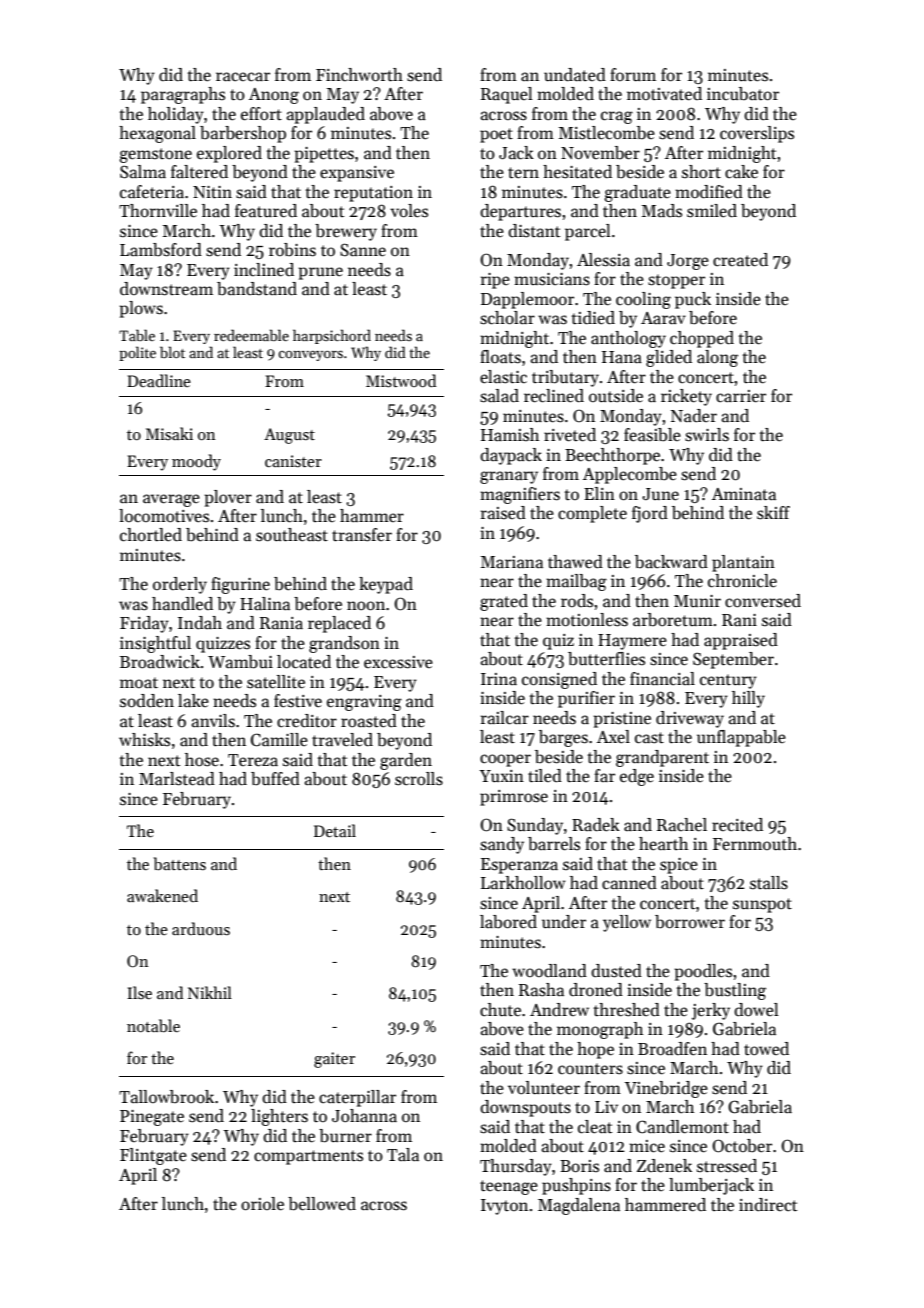 The height and width of the screenshot is (1308, 924). What do you see at coordinates (763, 601) in the screenshot?
I see `conversed` at bounding box center [763, 601].
